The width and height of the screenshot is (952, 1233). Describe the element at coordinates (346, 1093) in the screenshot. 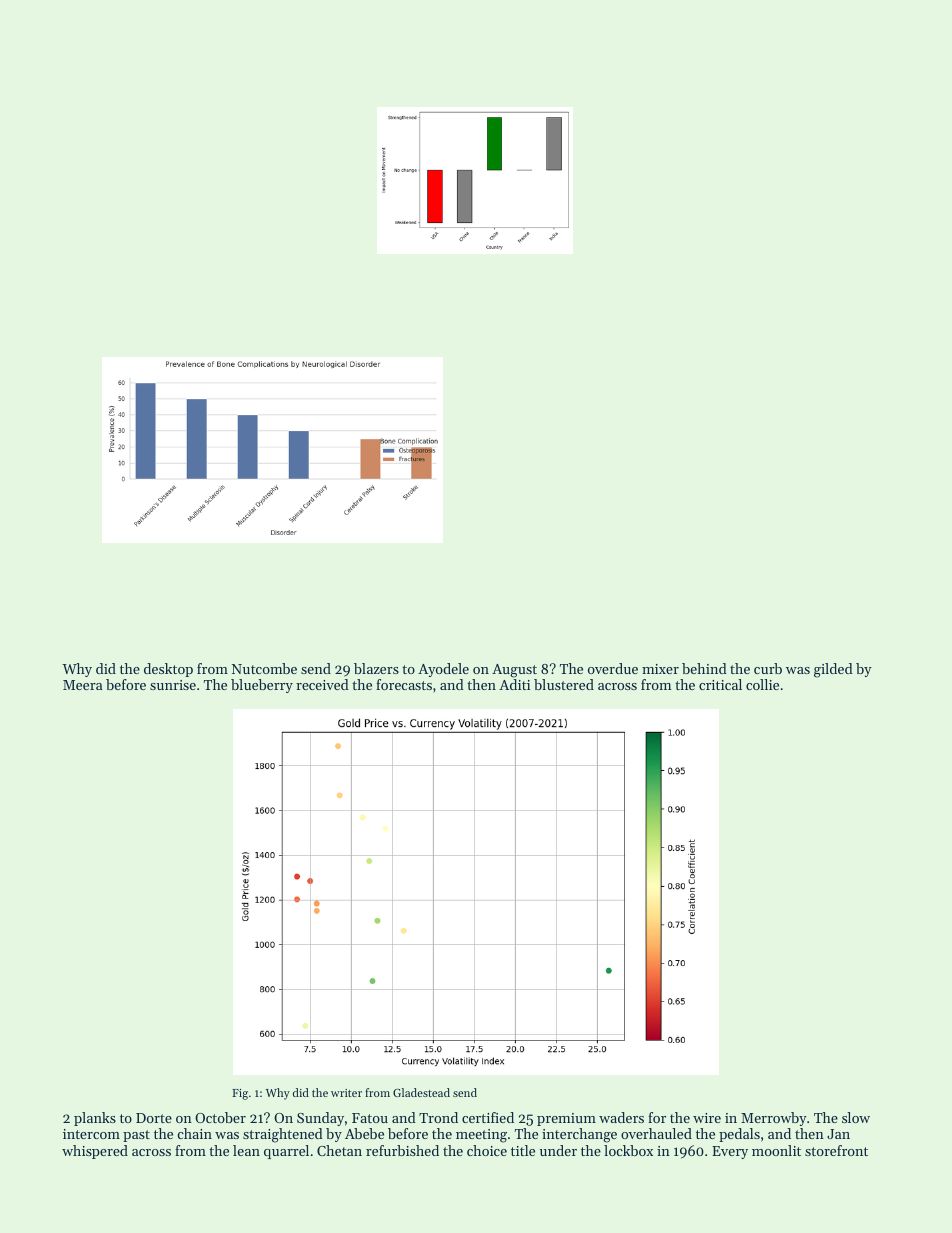

I see `writer` at that location.
